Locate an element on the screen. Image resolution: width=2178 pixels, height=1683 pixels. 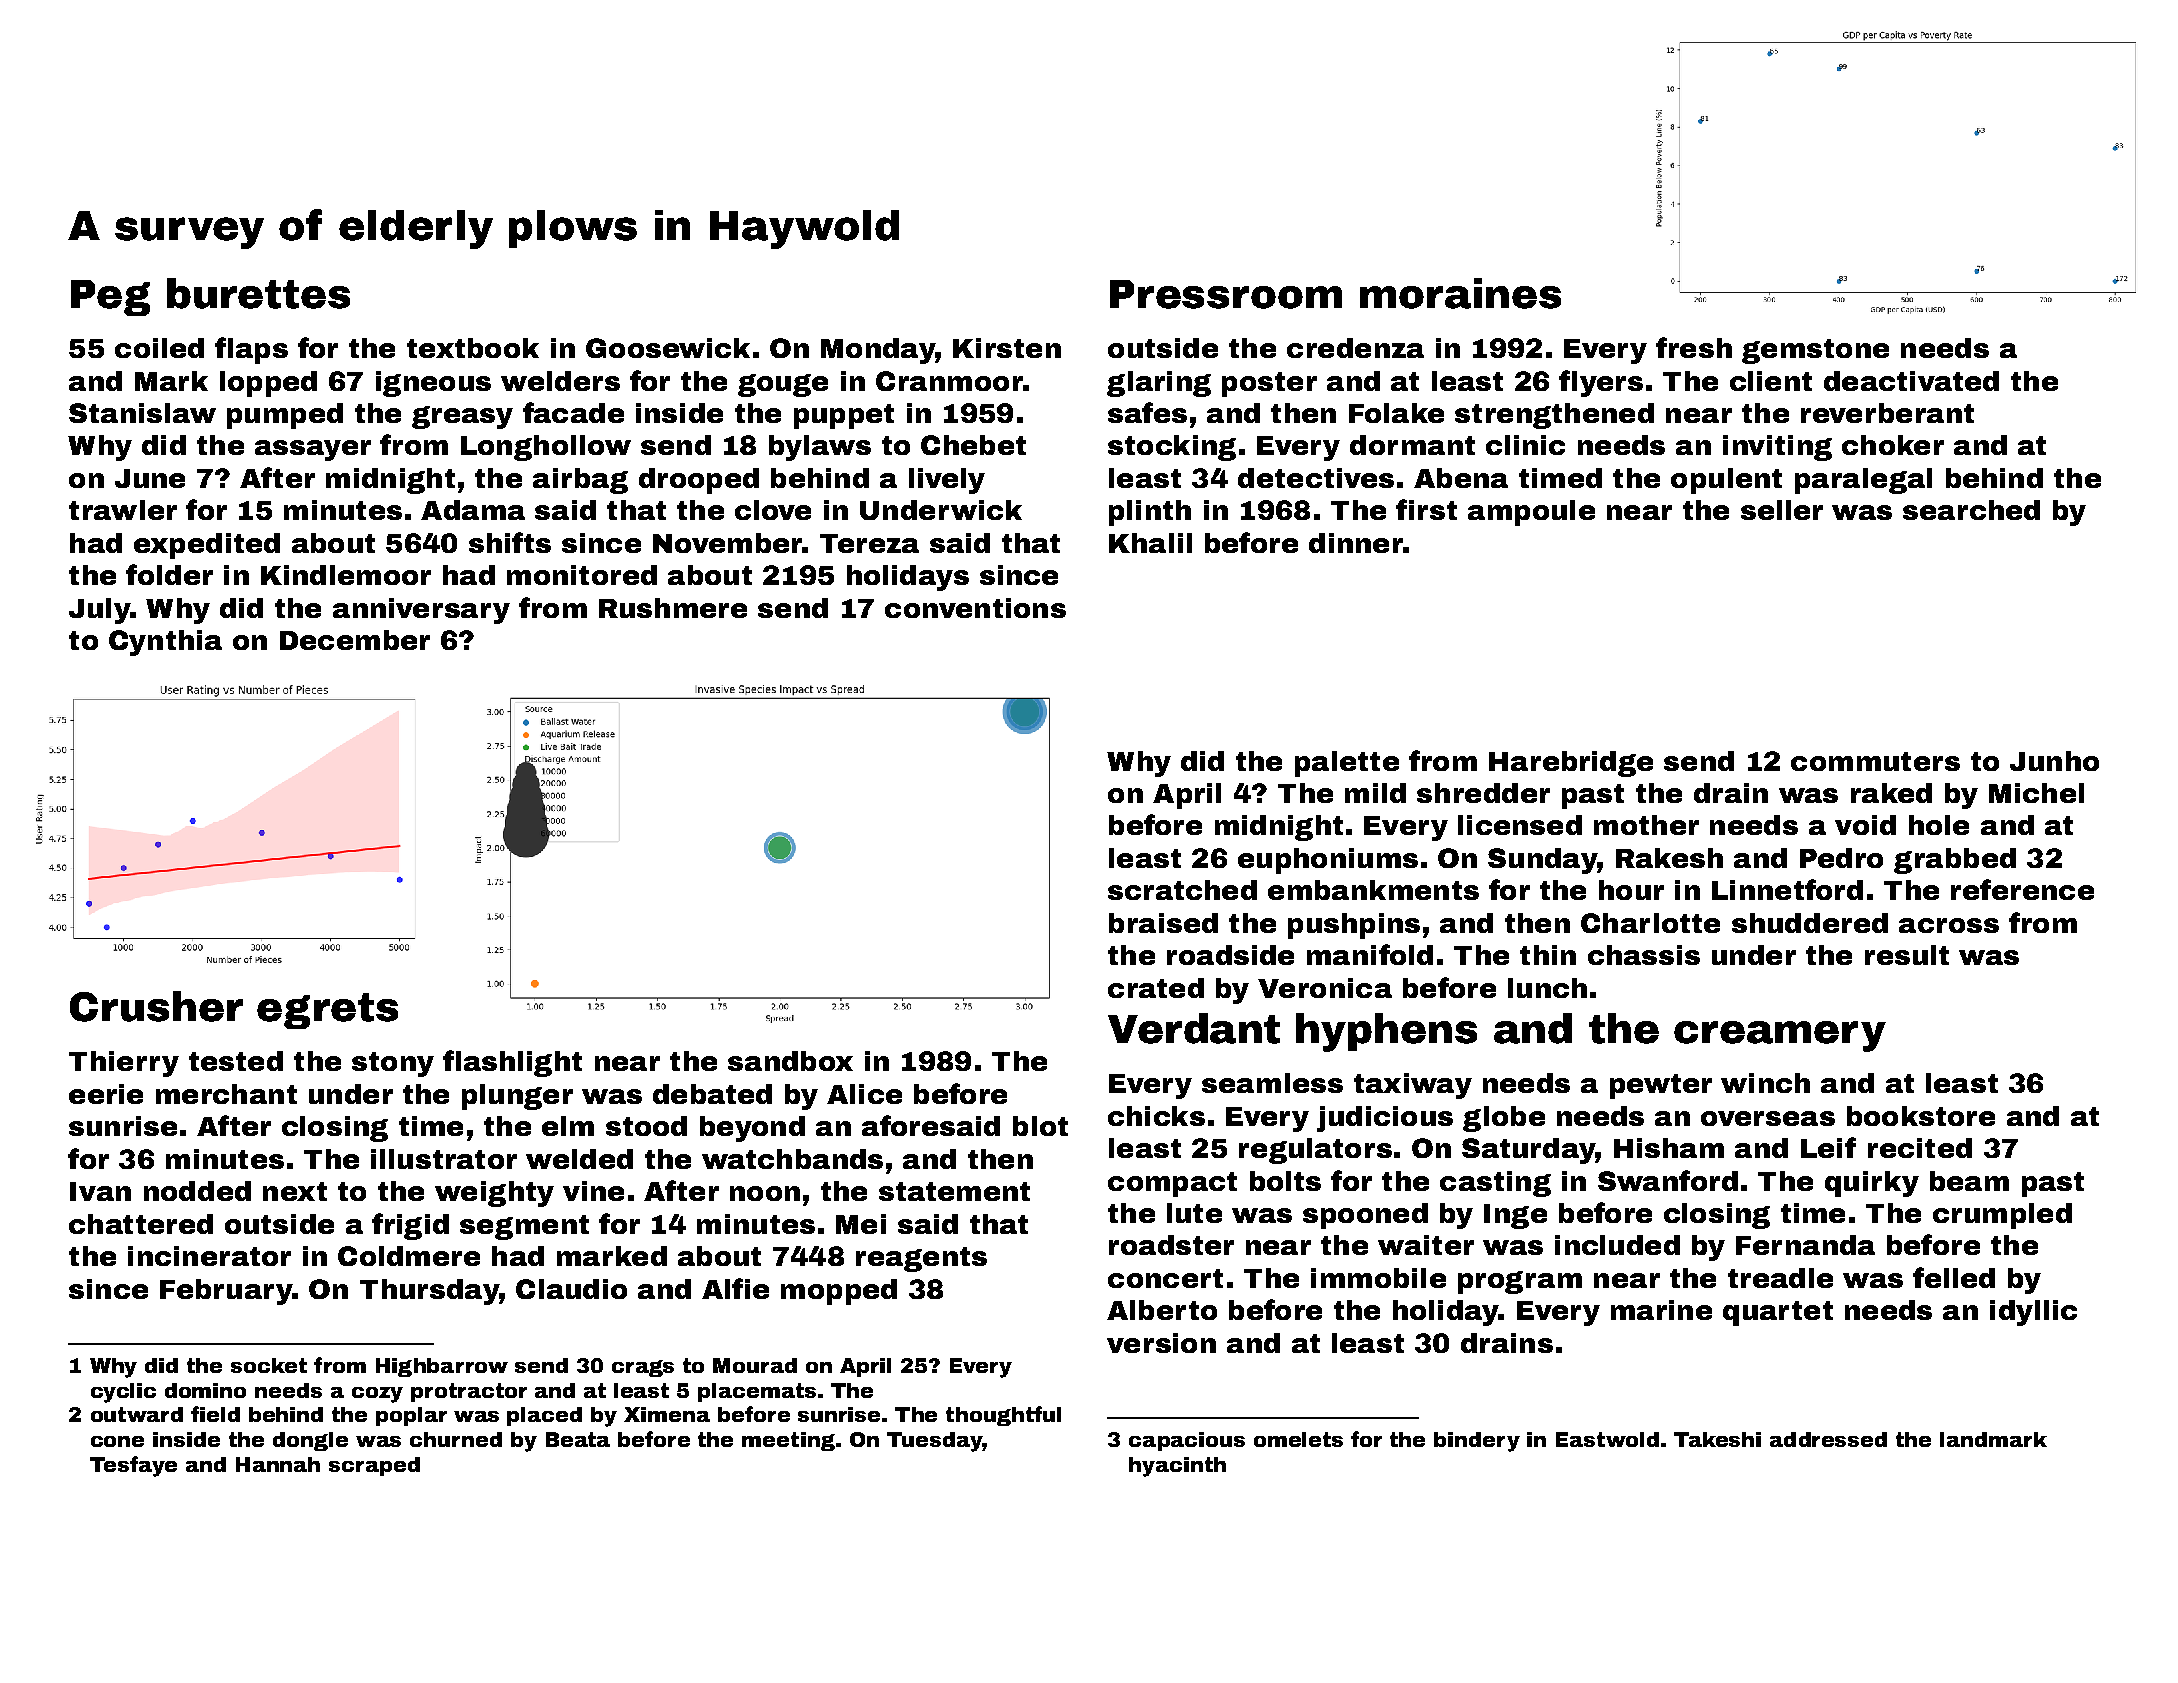
Longhollow is located at coordinates (546, 448).
